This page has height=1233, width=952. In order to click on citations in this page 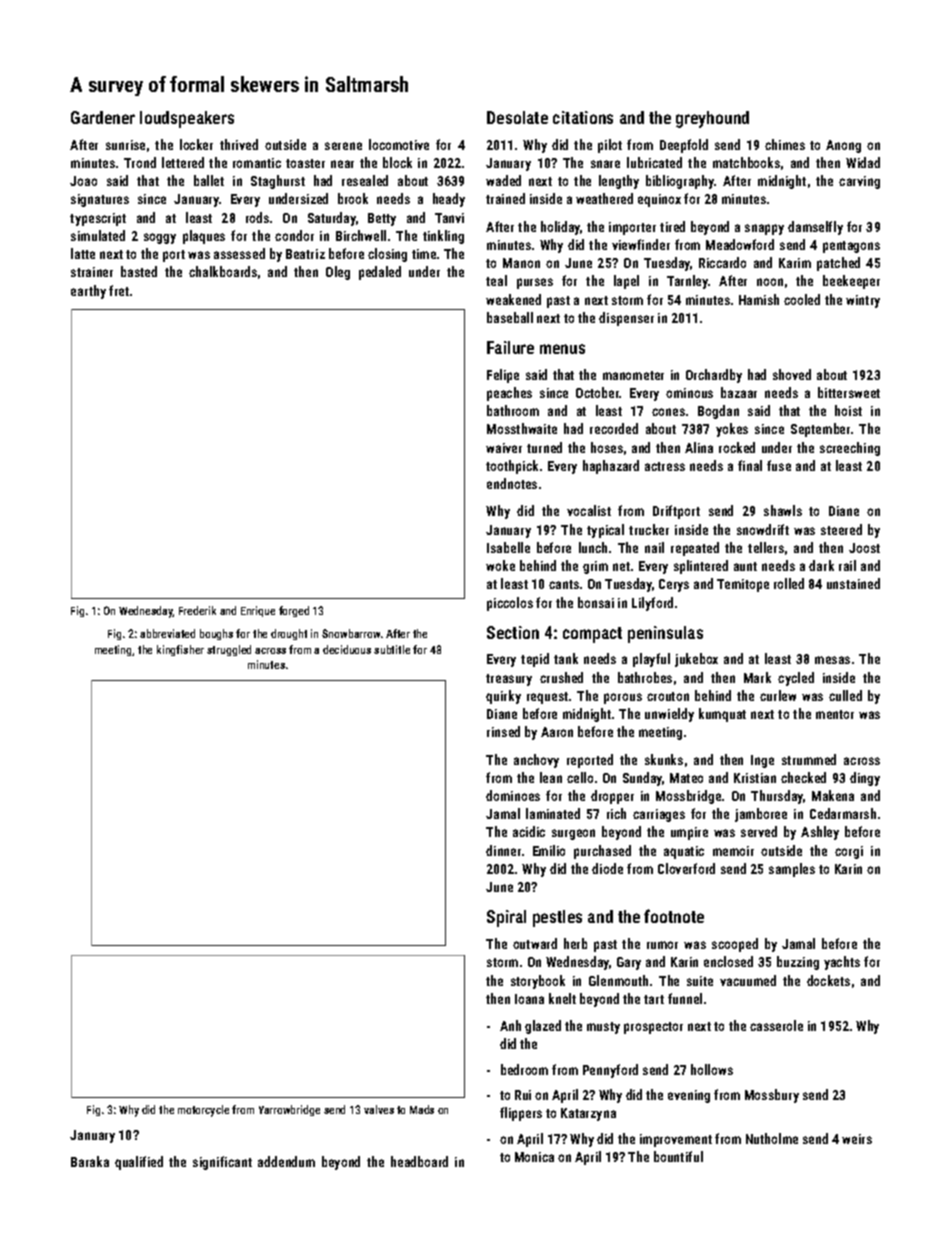, I will do `click(583, 117)`.
